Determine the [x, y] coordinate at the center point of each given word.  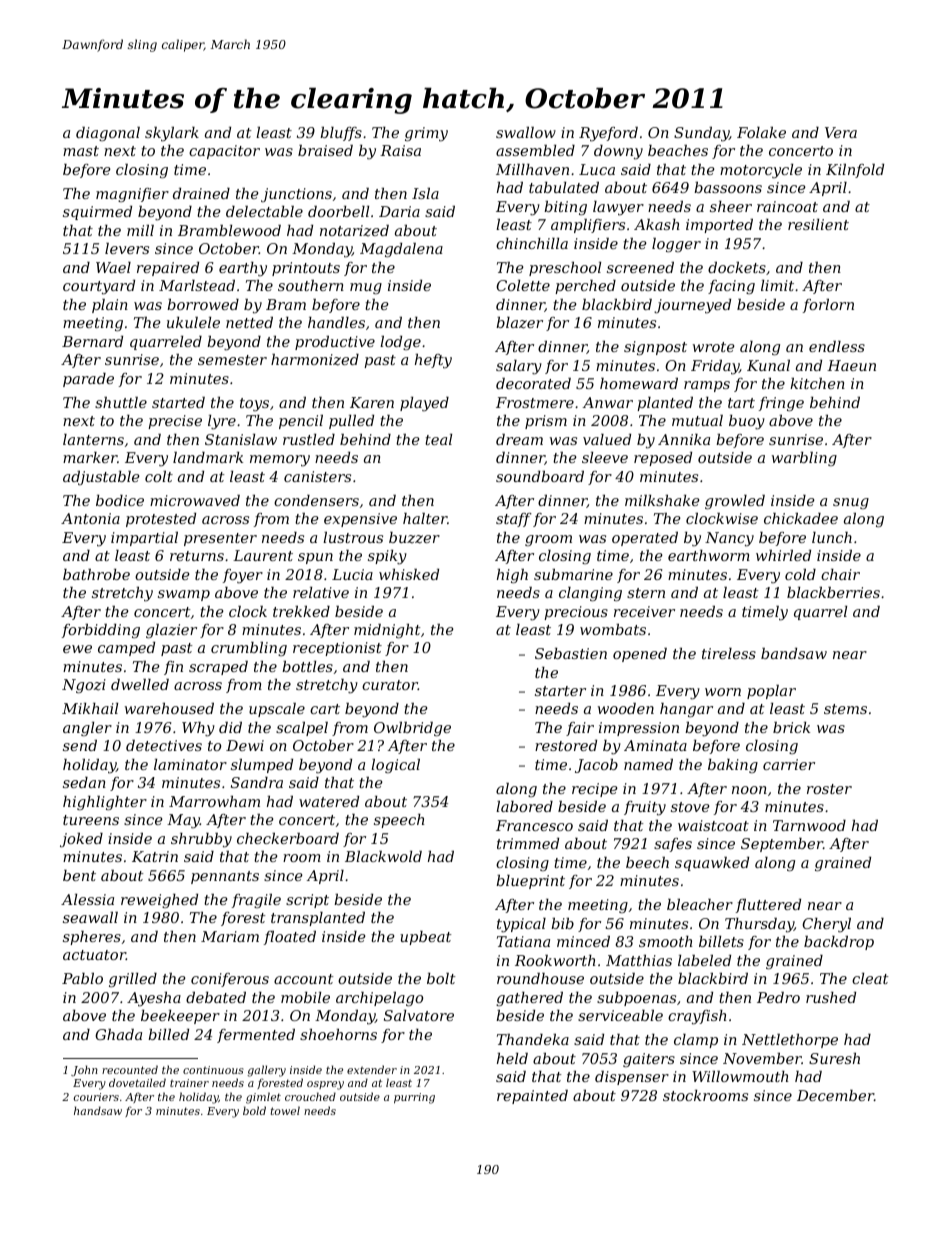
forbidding [101, 631]
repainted [532, 1097]
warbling [804, 459]
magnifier [132, 195]
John [84, 1070]
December [835, 1095]
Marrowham [214, 801]
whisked [409, 574]
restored [566, 745]
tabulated [564, 187]
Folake [761, 132]
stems [845, 709]
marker [90, 457]
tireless [729, 653]
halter [425, 518]
